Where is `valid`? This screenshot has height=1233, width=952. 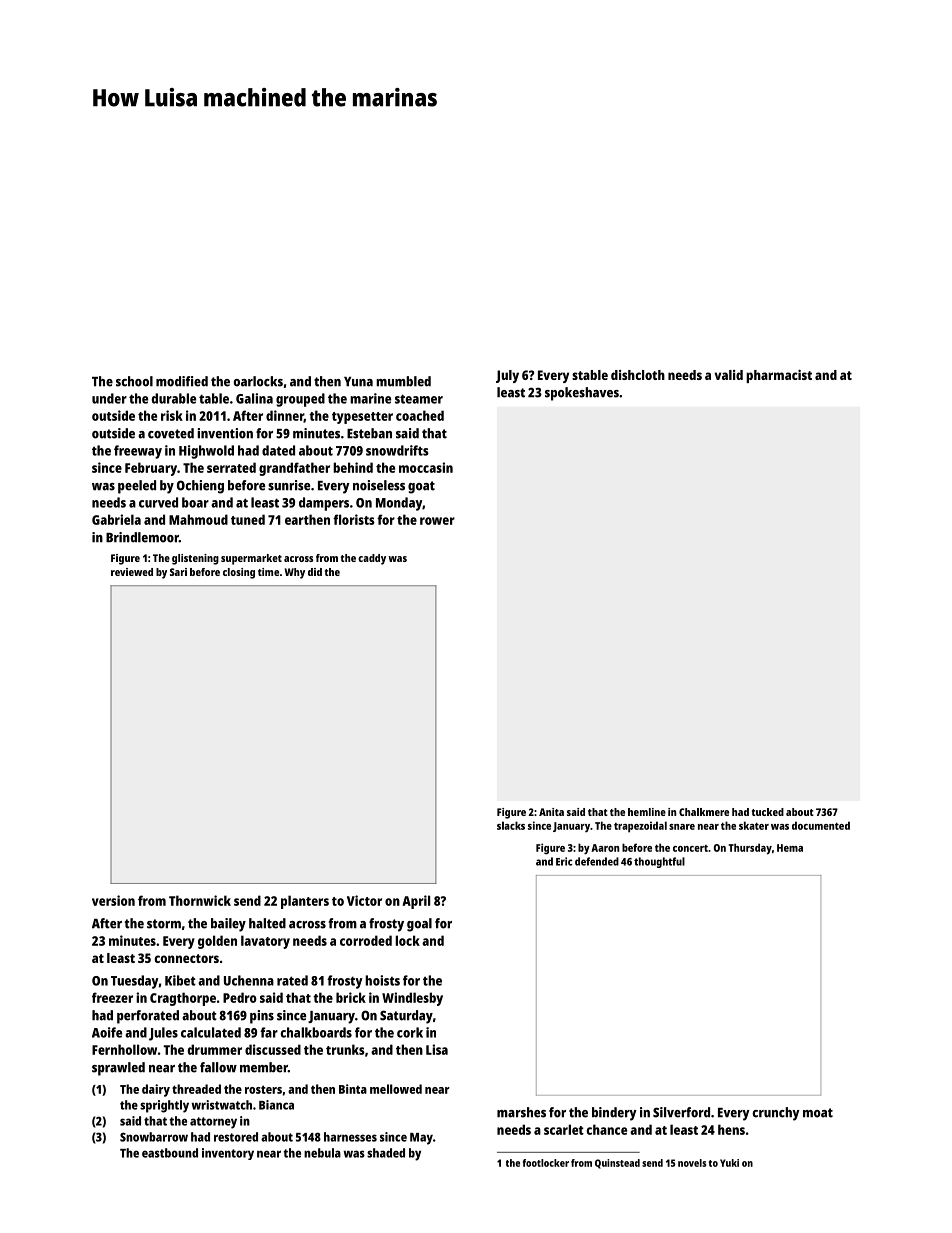 valid is located at coordinates (729, 375).
